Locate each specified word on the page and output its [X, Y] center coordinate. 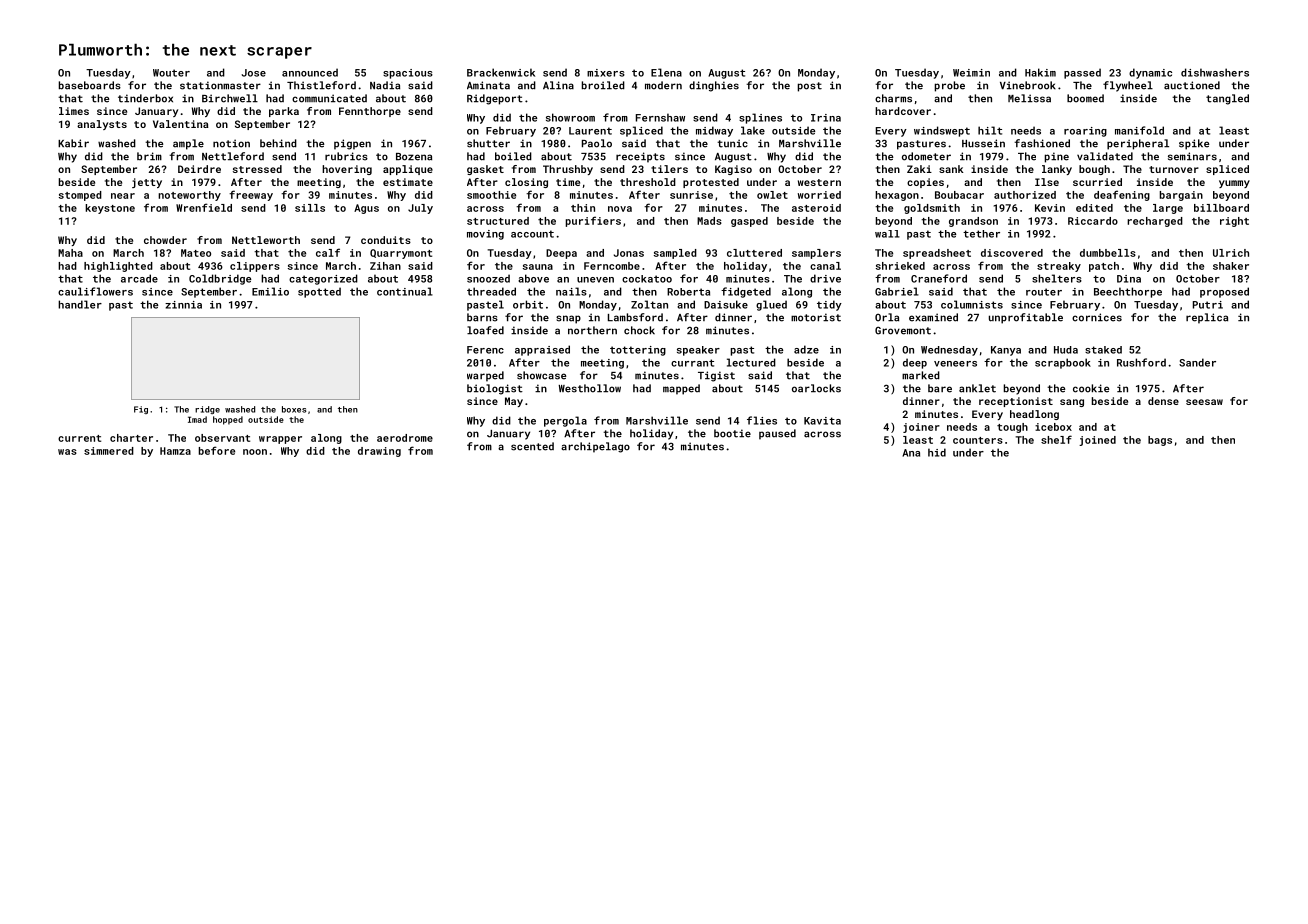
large [1168, 209]
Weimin [971, 73]
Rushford [1141, 362]
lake [753, 130]
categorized [323, 279]
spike [1194, 144]
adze [806, 349]
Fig [141, 410]
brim [149, 156]
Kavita [822, 421]
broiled [603, 85]
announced [310, 72]
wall [887, 234]
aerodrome [405, 438]
